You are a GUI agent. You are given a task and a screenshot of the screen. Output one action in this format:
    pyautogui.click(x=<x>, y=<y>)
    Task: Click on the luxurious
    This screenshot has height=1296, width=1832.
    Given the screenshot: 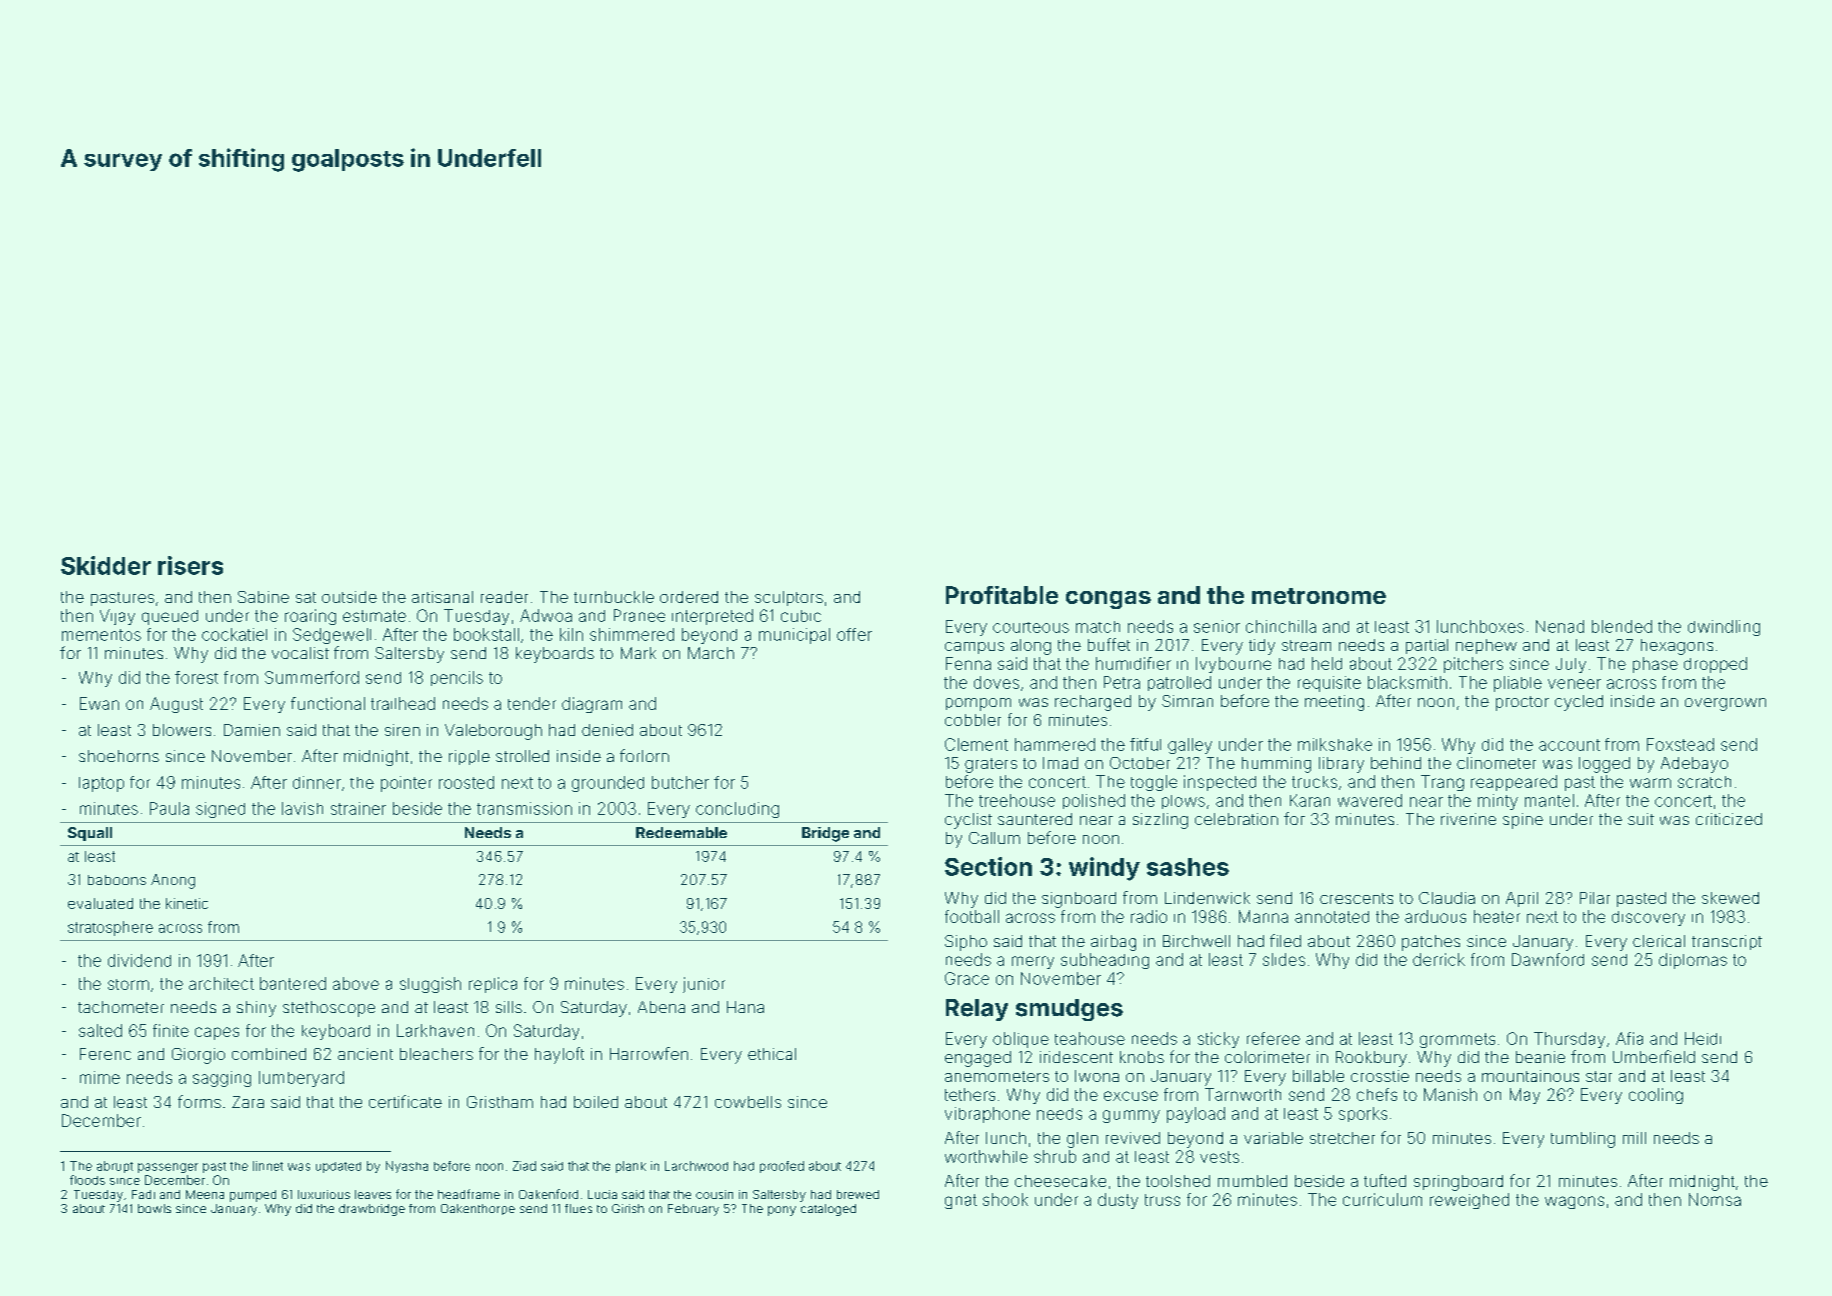 What is the action you would take?
    pyautogui.click(x=324, y=1194)
